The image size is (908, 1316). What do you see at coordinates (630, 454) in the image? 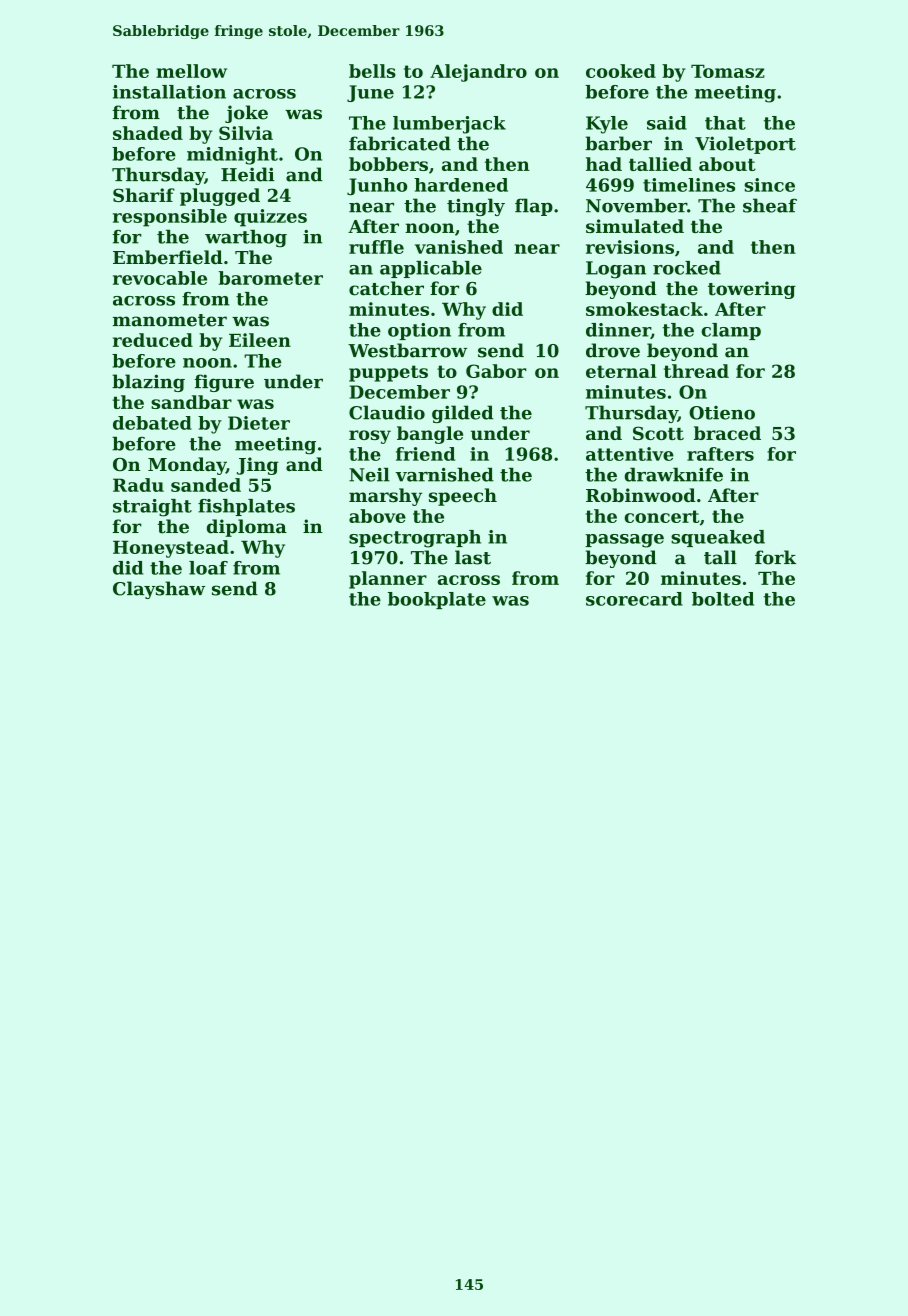
I see `attentive` at bounding box center [630, 454].
